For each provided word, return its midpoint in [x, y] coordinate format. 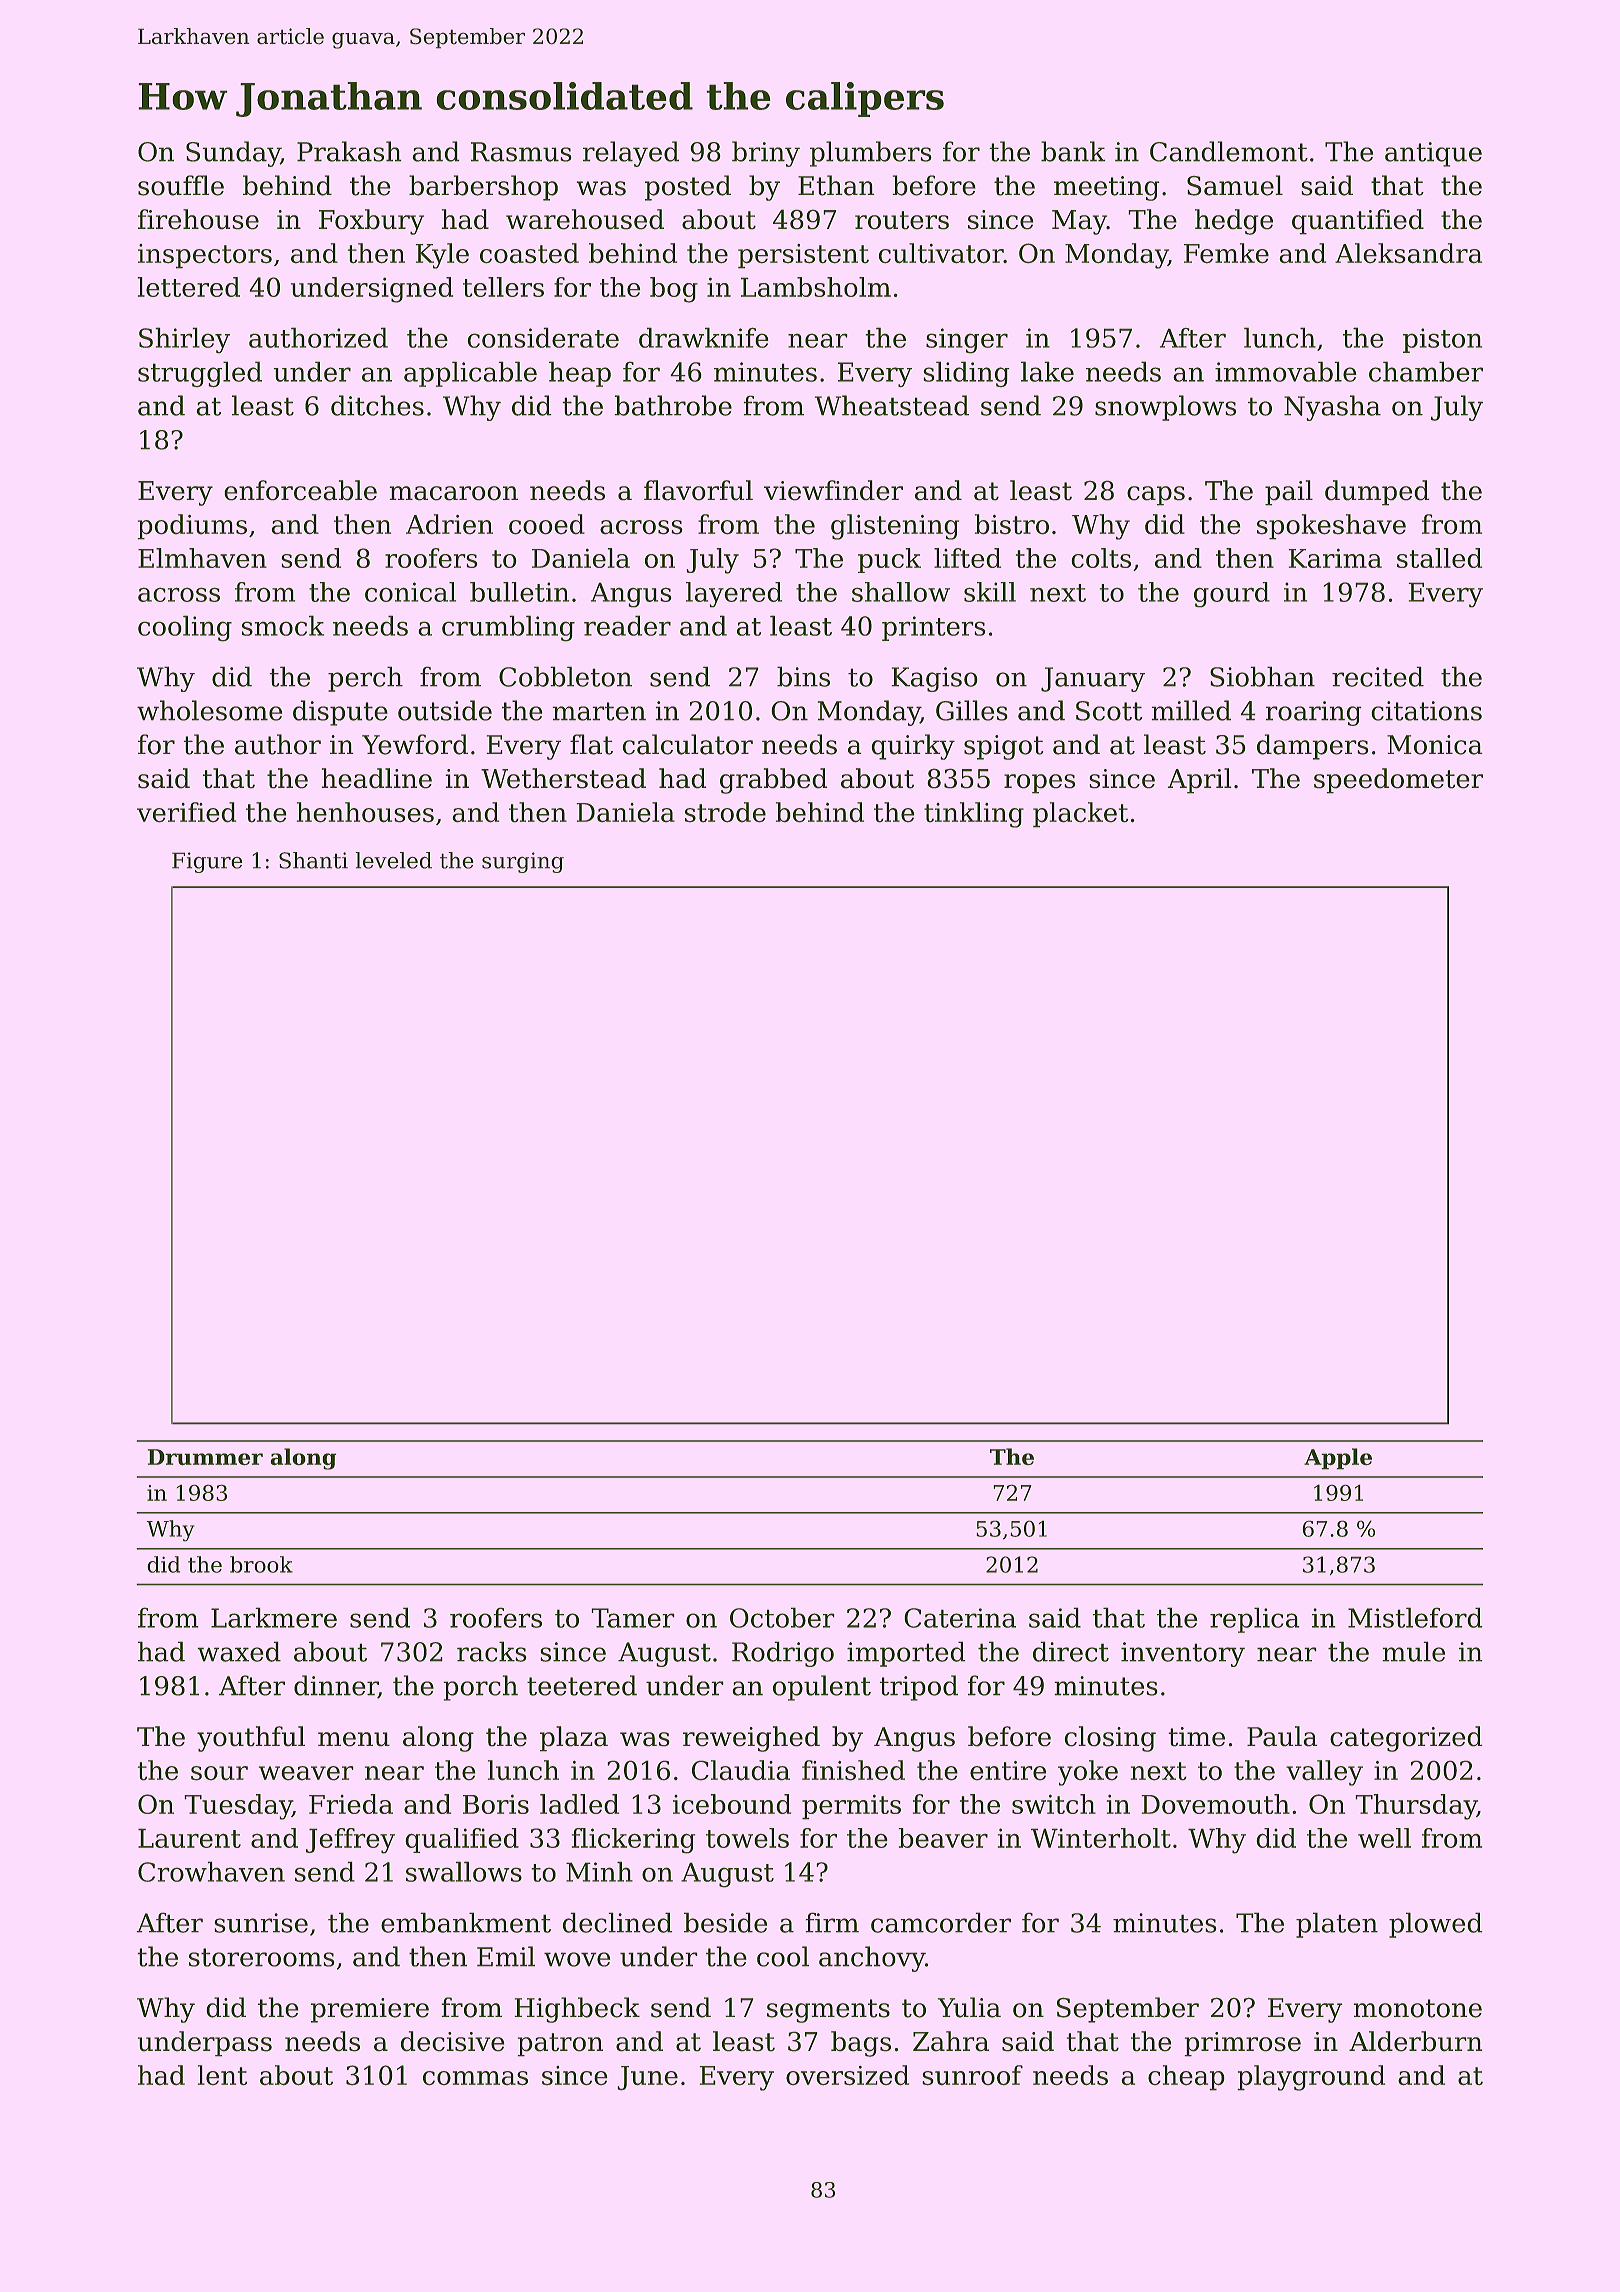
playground [1311, 2078]
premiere [370, 2010]
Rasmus [521, 152]
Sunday [233, 154]
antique [1433, 154]
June [647, 2078]
